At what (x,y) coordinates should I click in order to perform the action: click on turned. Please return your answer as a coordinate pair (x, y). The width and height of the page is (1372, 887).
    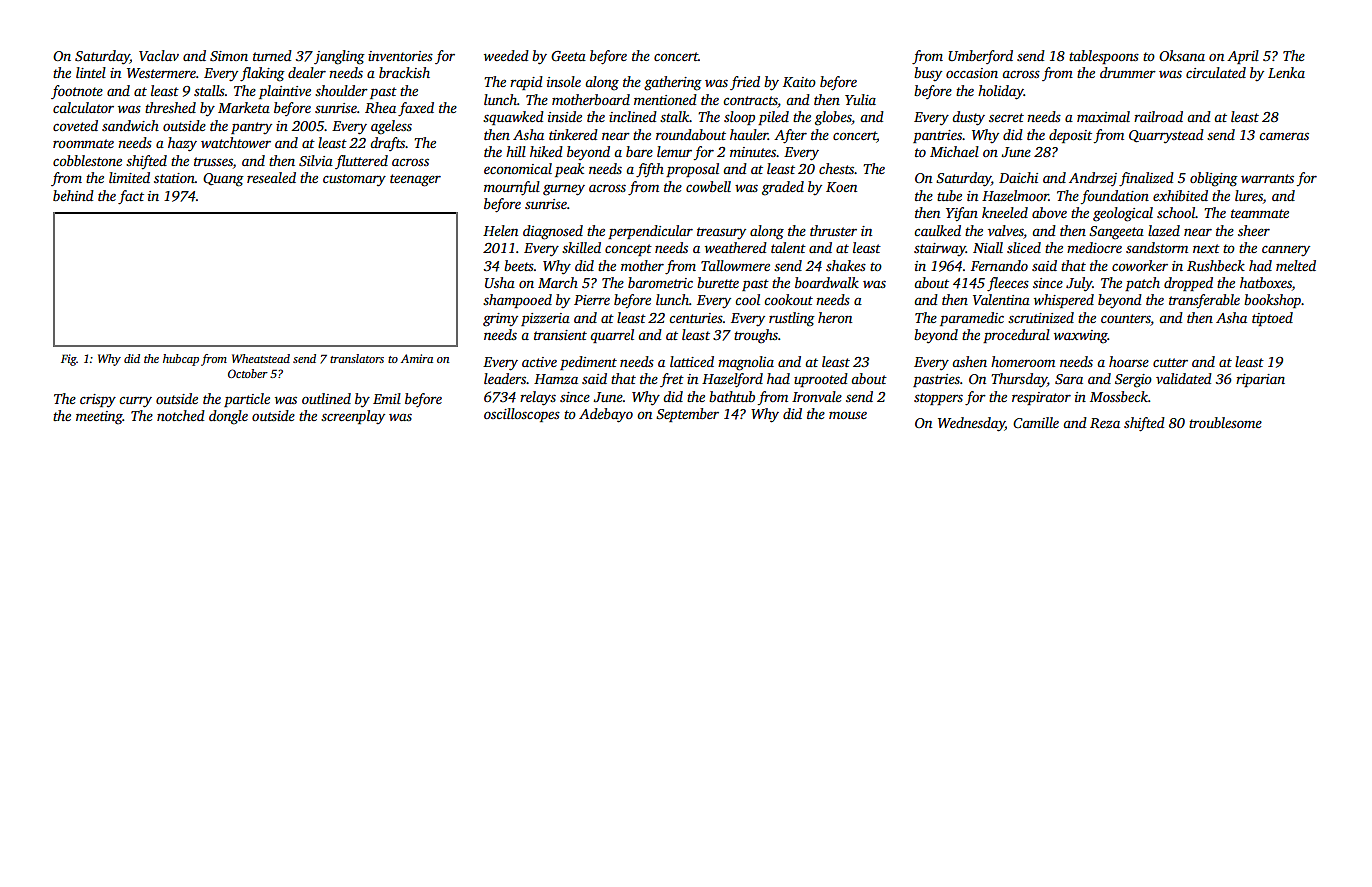
    Looking at the image, I should click on (272, 55).
